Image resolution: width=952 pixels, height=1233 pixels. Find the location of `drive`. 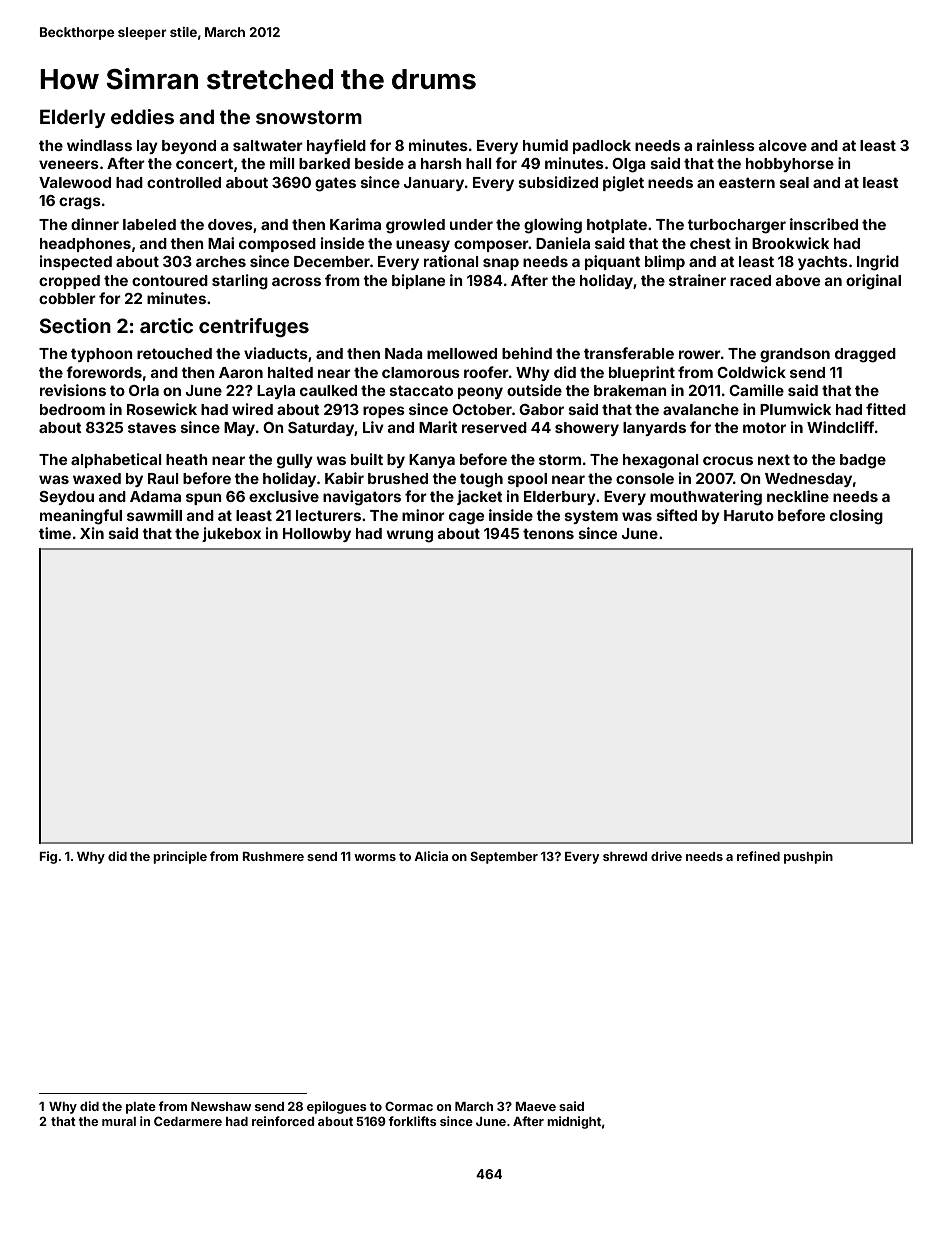

drive is located at coordinates (666, 856).
